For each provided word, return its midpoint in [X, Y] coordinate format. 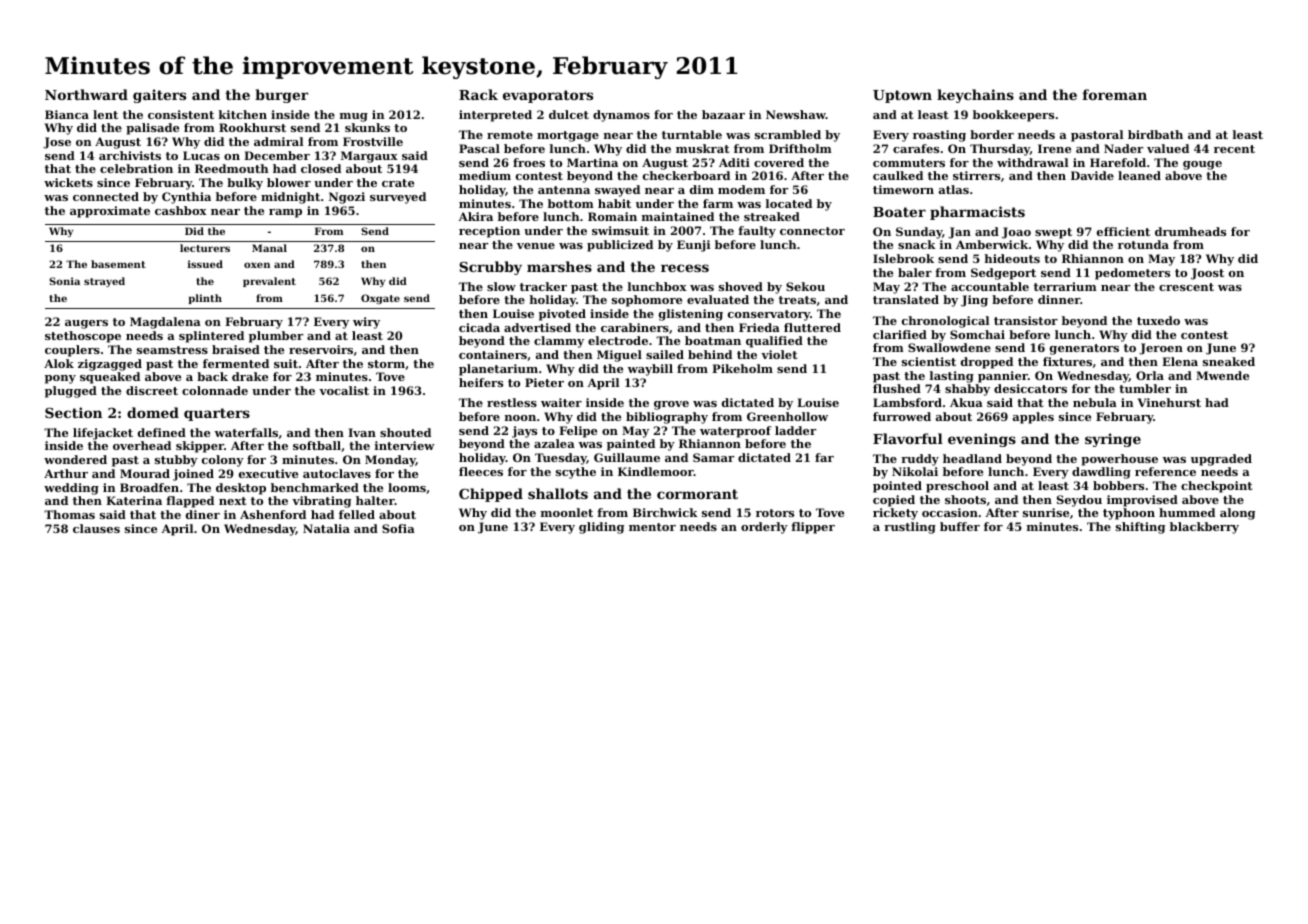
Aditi [734, 162]
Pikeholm [742, 368]
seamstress [172, 350]
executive [268, 473]
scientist [929, 361]
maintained [678, 216]
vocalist [344, 390]
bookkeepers [1013, 116]
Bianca [67, 114]
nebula [1095, 402]
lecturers [205, 248]
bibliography [667, 418]
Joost [1207, 274]
